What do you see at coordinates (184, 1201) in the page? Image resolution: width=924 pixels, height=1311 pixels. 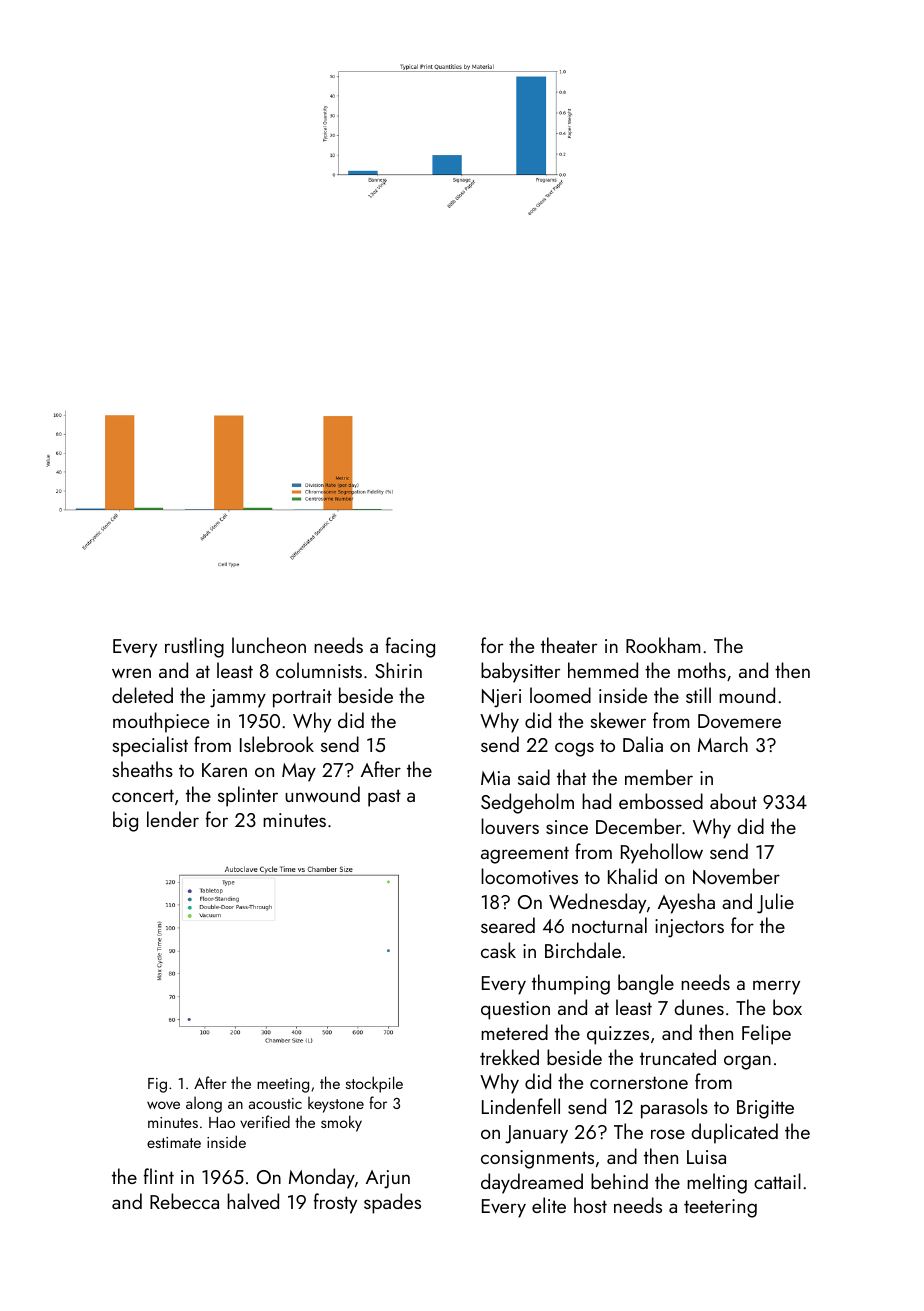 I see `Rebecca` at bounding box center [184, 1201].
